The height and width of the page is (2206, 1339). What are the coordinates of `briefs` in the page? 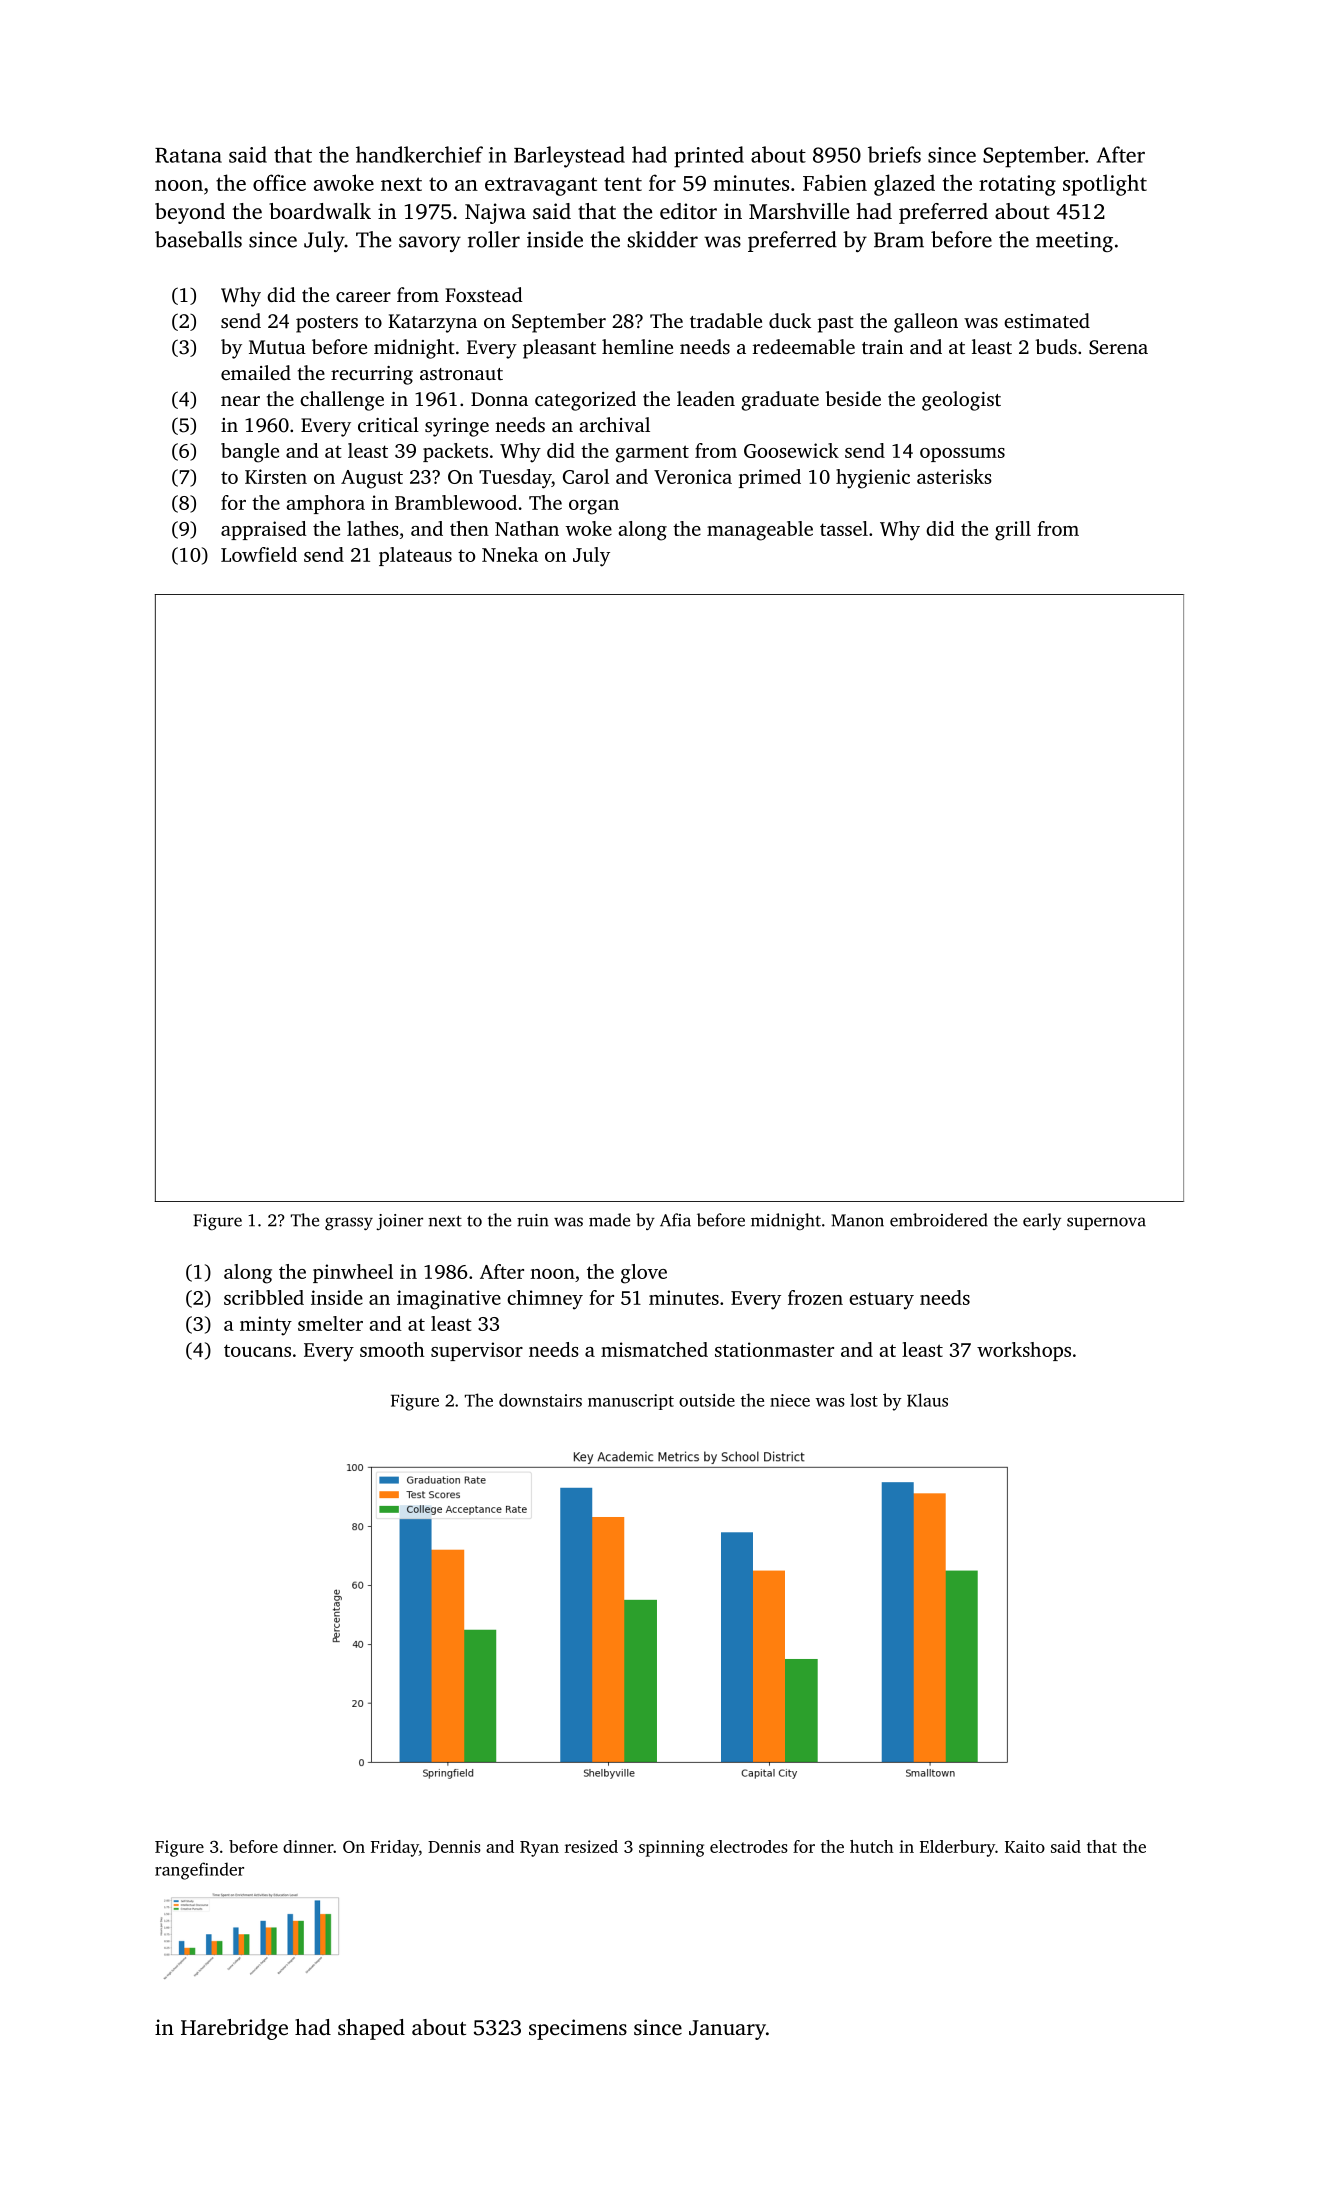 It's located at (894, 154).
